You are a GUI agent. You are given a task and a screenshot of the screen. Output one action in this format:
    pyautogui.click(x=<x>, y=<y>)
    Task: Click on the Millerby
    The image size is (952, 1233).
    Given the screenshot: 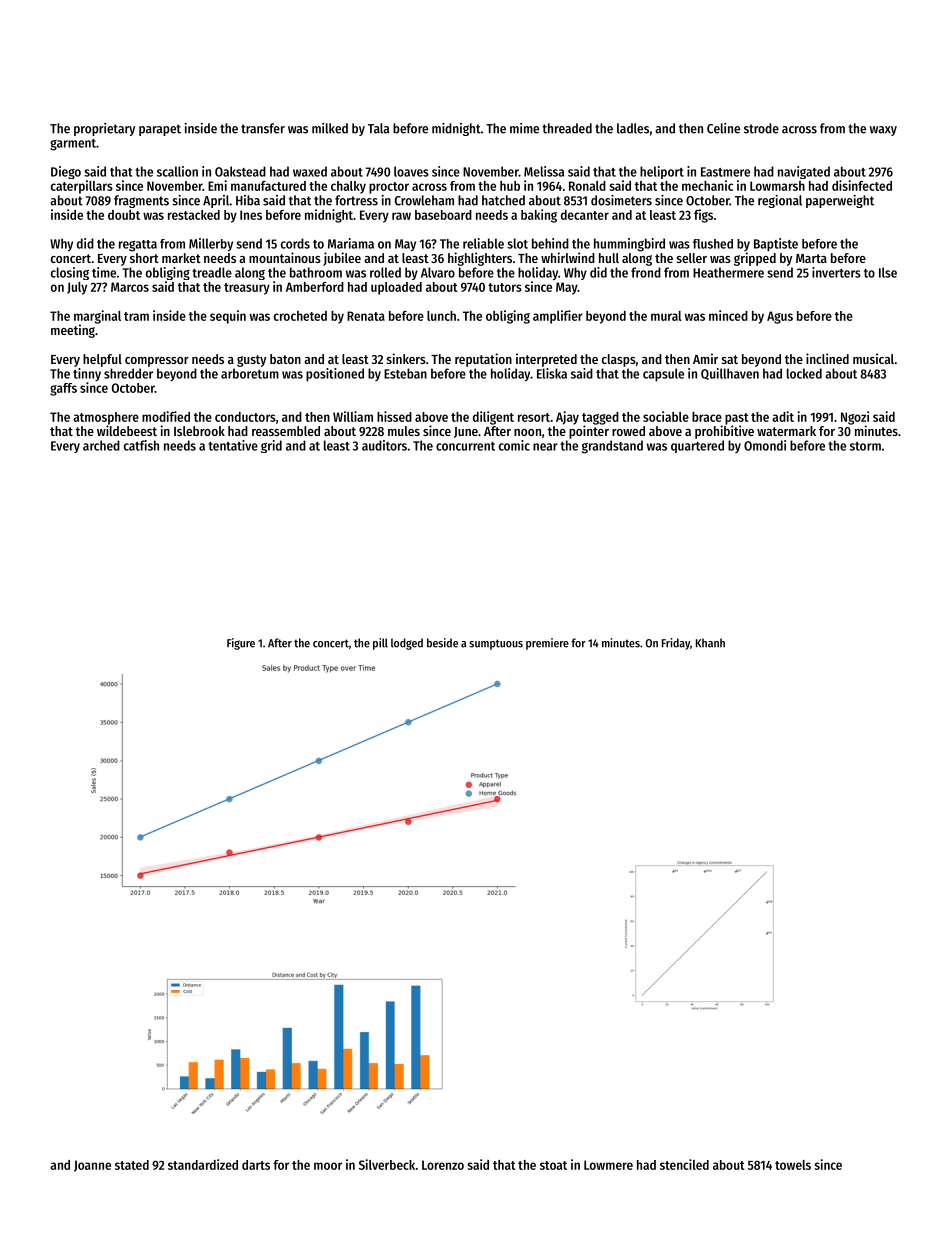 What is the action you would take?
    pyautogui.click(x=211, y=245)
